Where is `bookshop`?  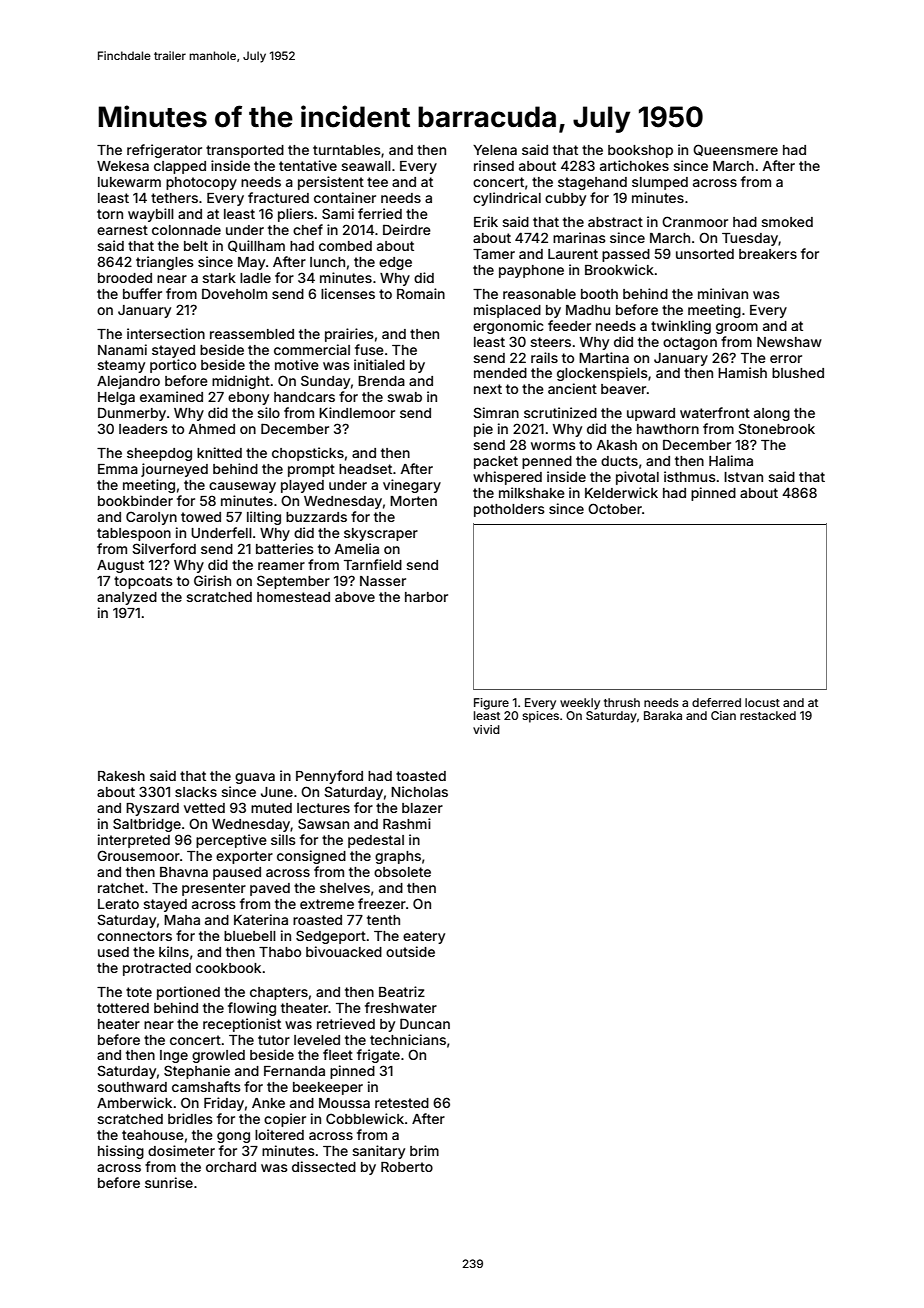
bookshop is located at coordinates (640, 151).
